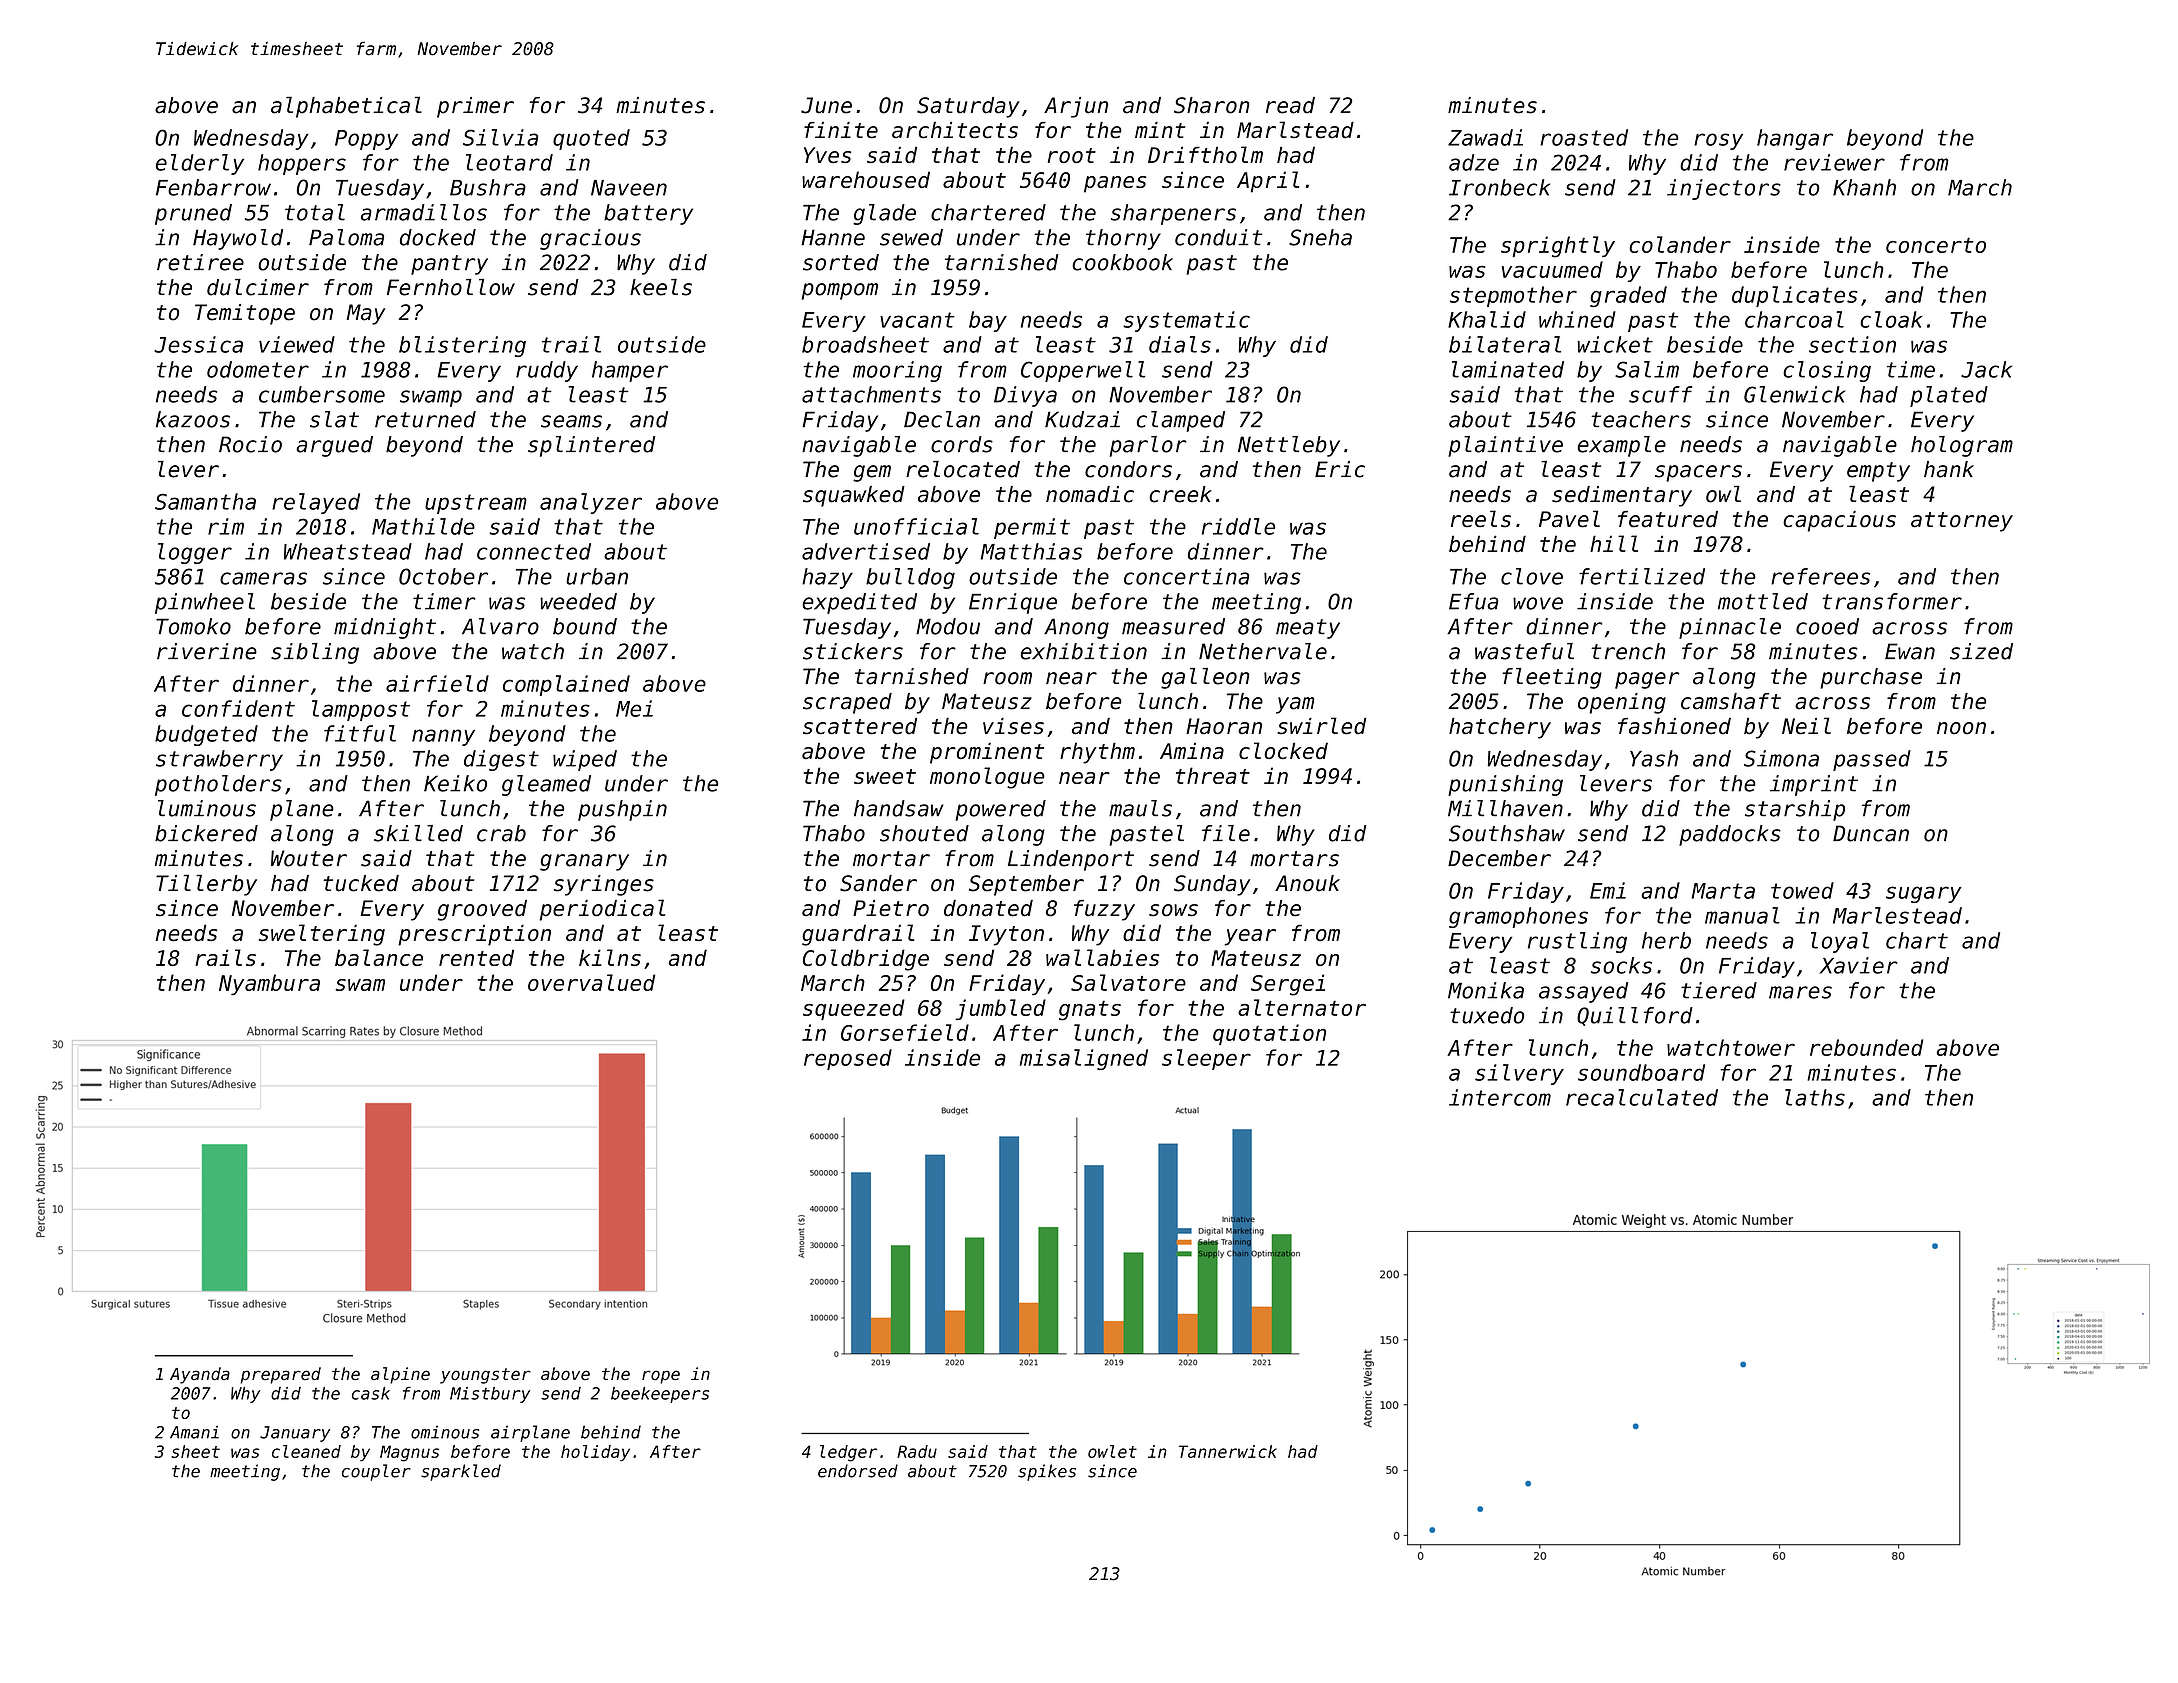  Describe the element at coordinates (1924, 894) in the document. I see `sugary` at that location.
